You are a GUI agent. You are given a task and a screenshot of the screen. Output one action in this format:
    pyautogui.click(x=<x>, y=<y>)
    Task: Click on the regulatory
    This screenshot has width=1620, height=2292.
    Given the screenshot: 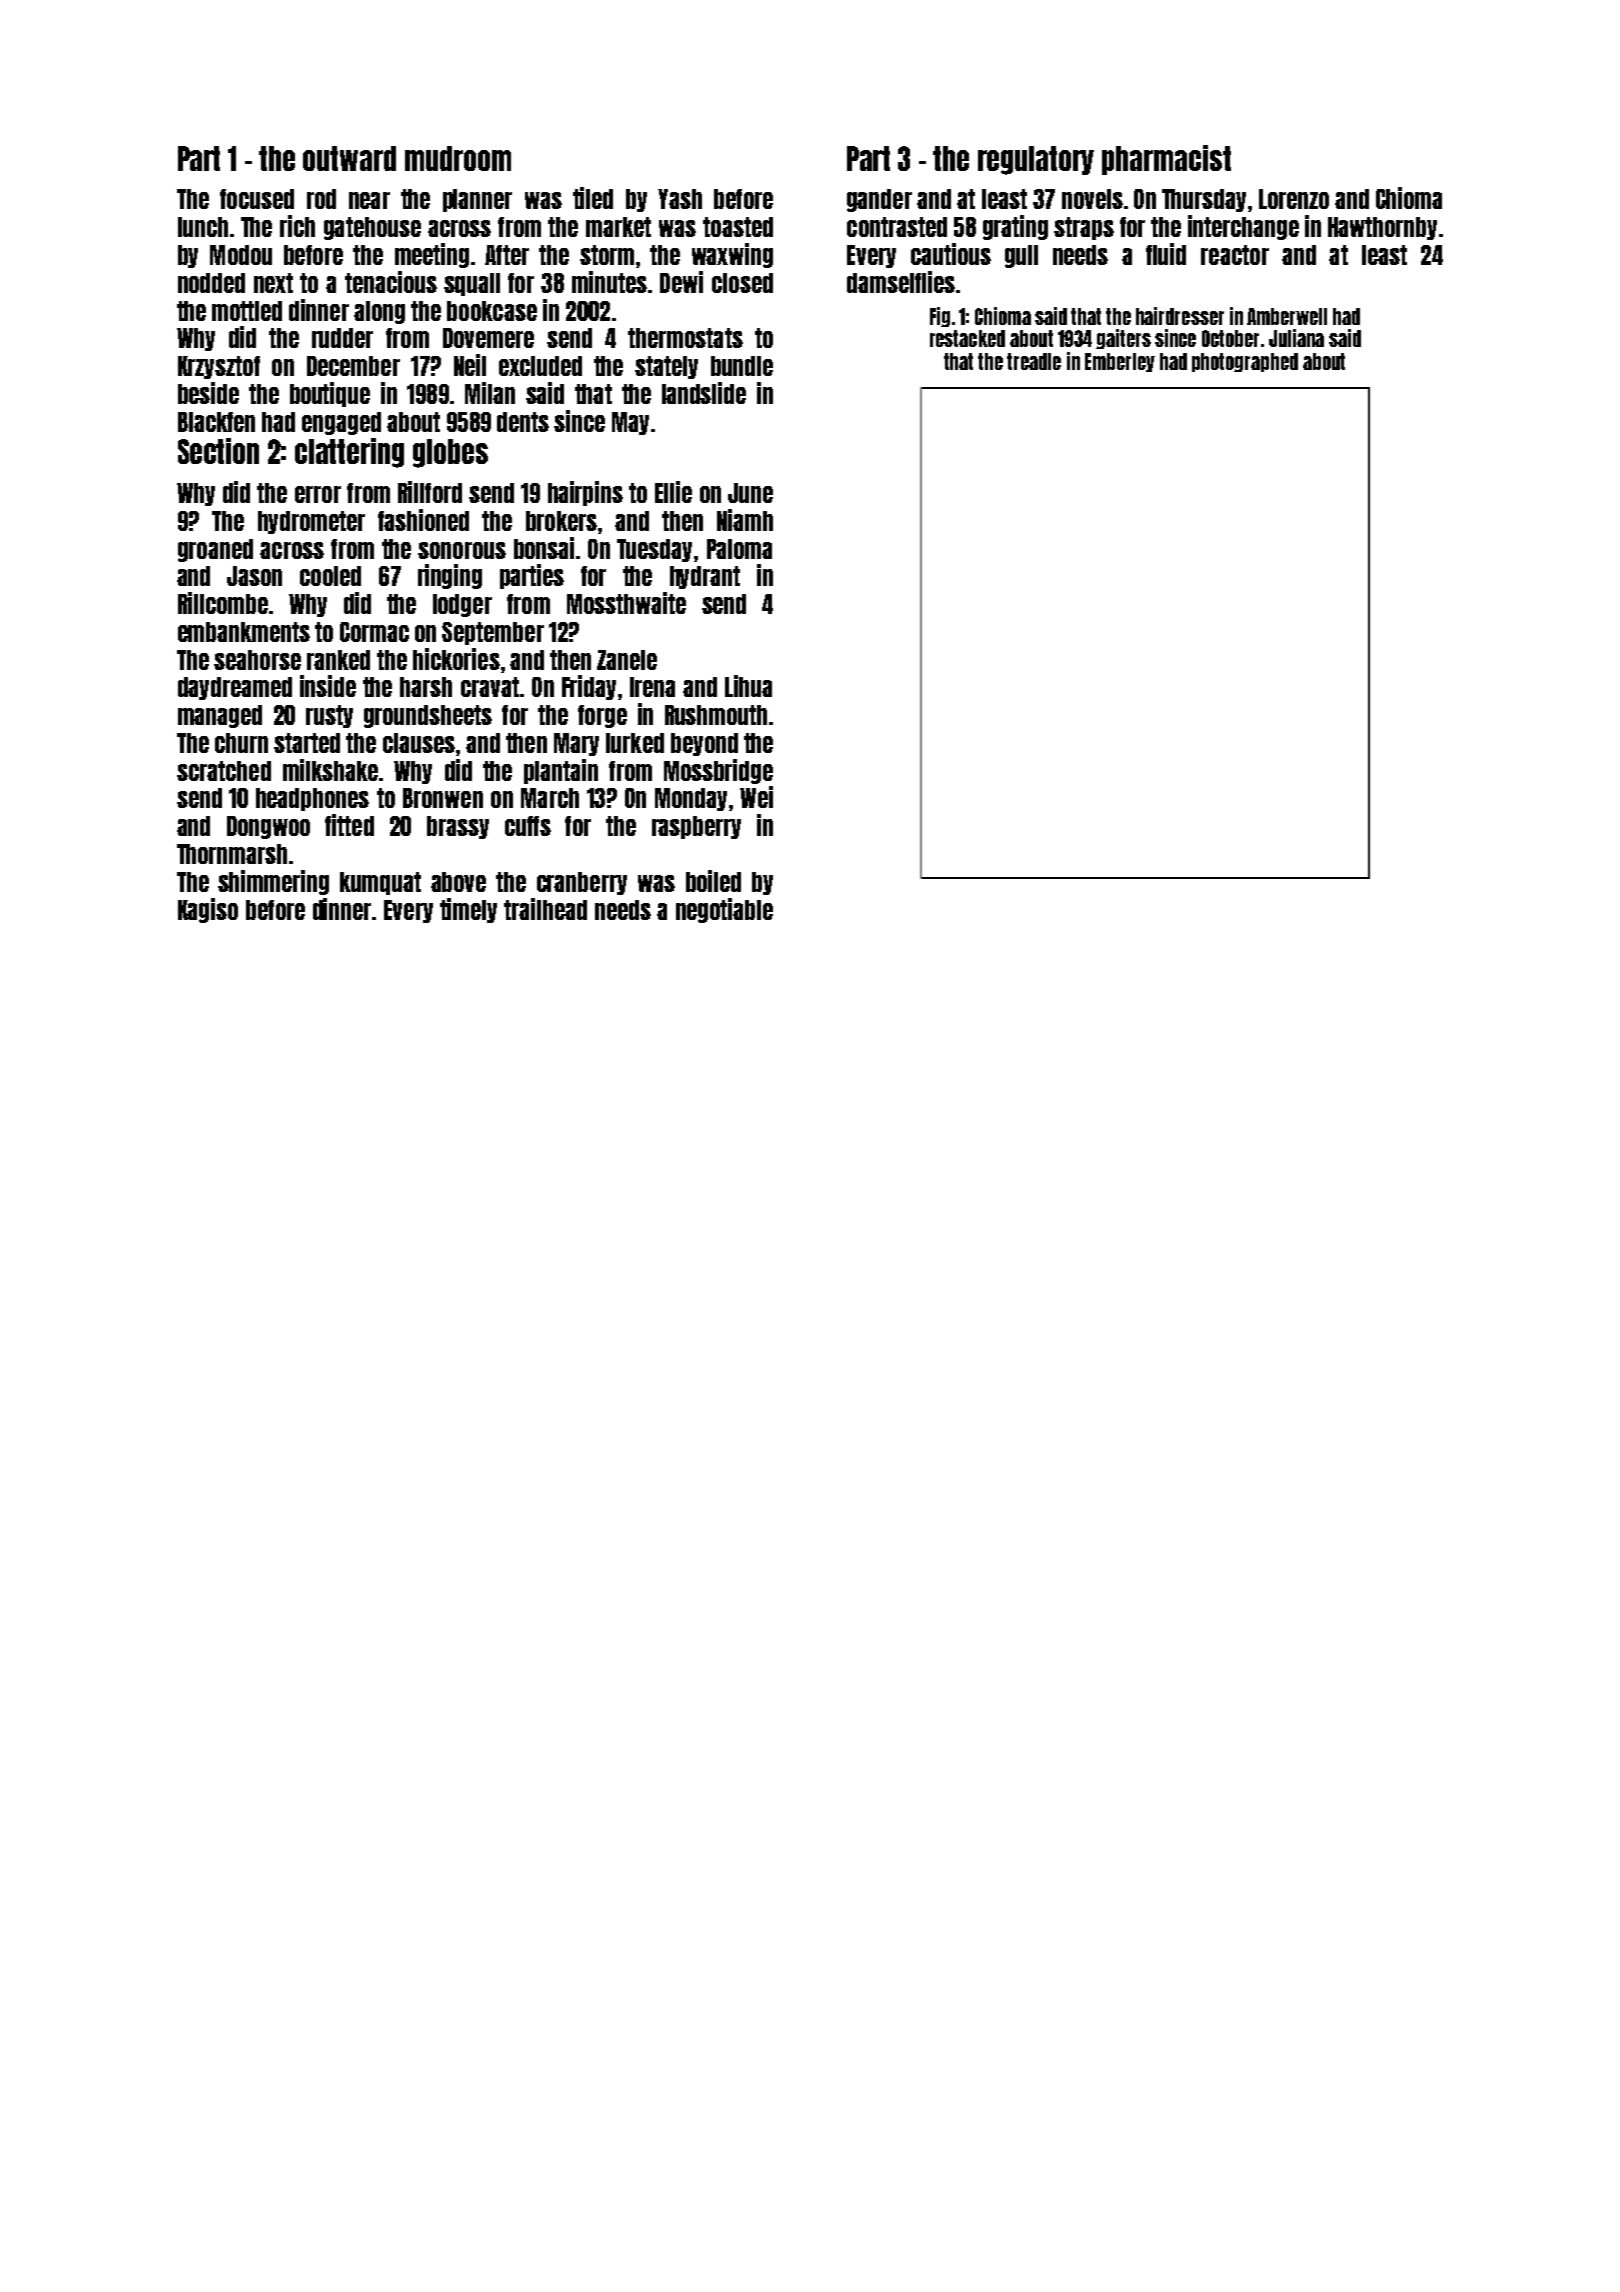 What is the action you would take?
    pyautogui.click(x=1036, y=160)
